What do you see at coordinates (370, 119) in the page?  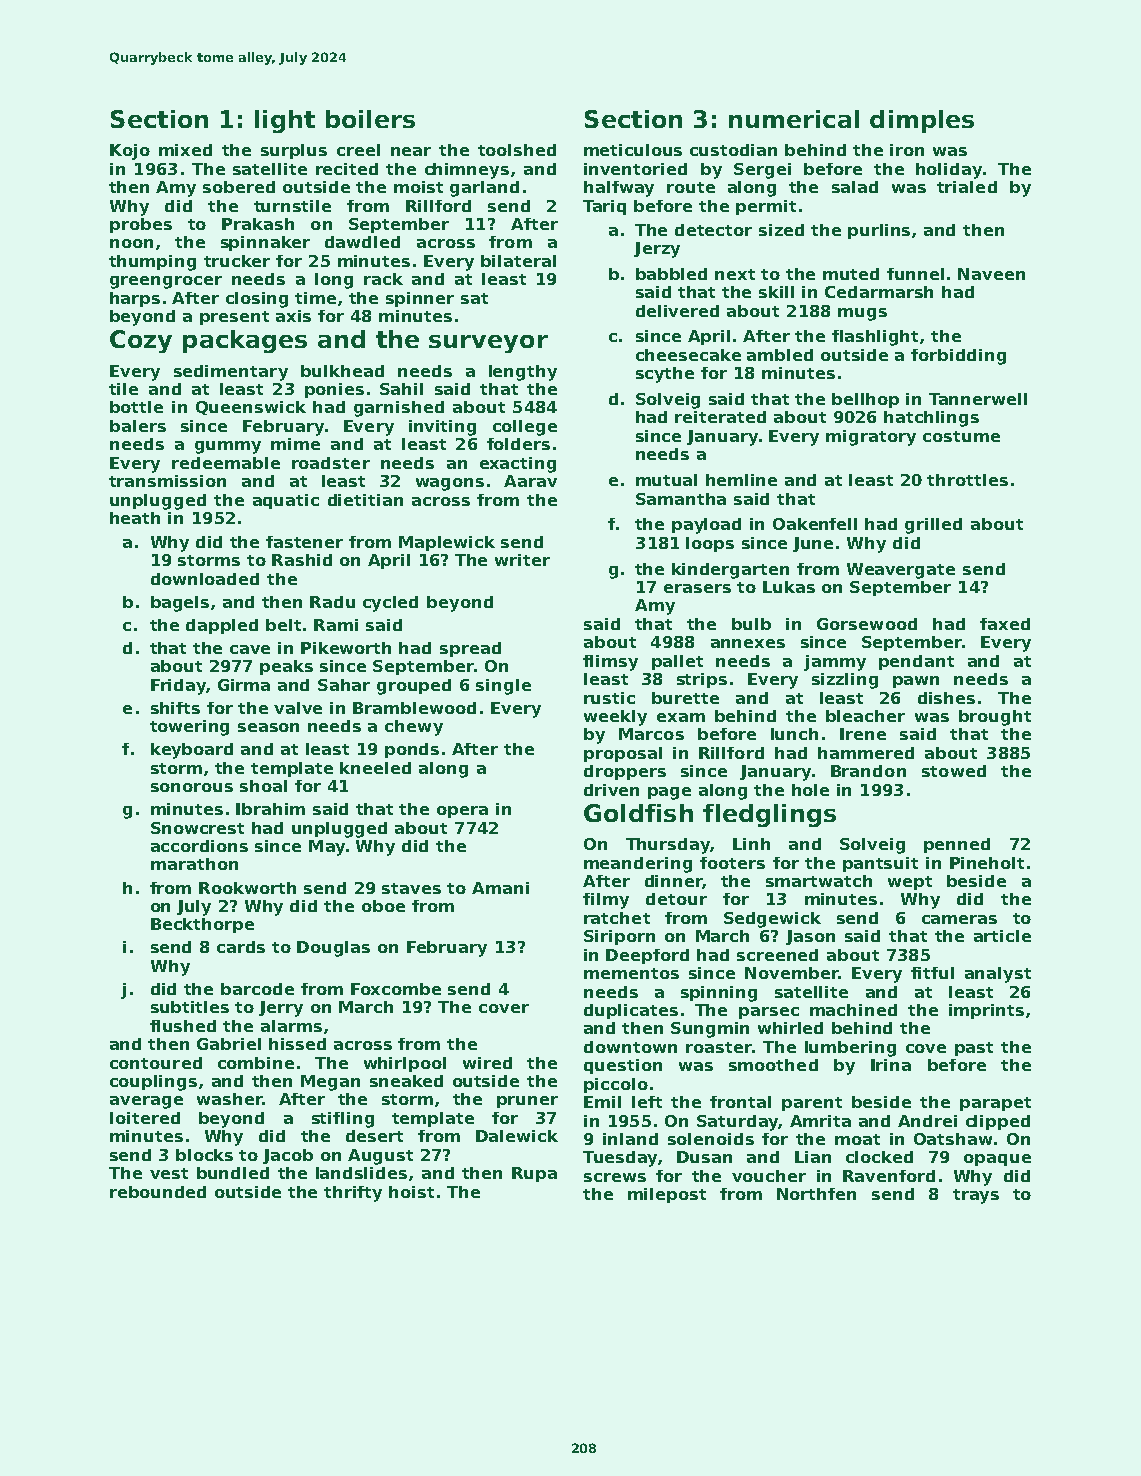 I see `boilers` at bounding box center [370, 119].
